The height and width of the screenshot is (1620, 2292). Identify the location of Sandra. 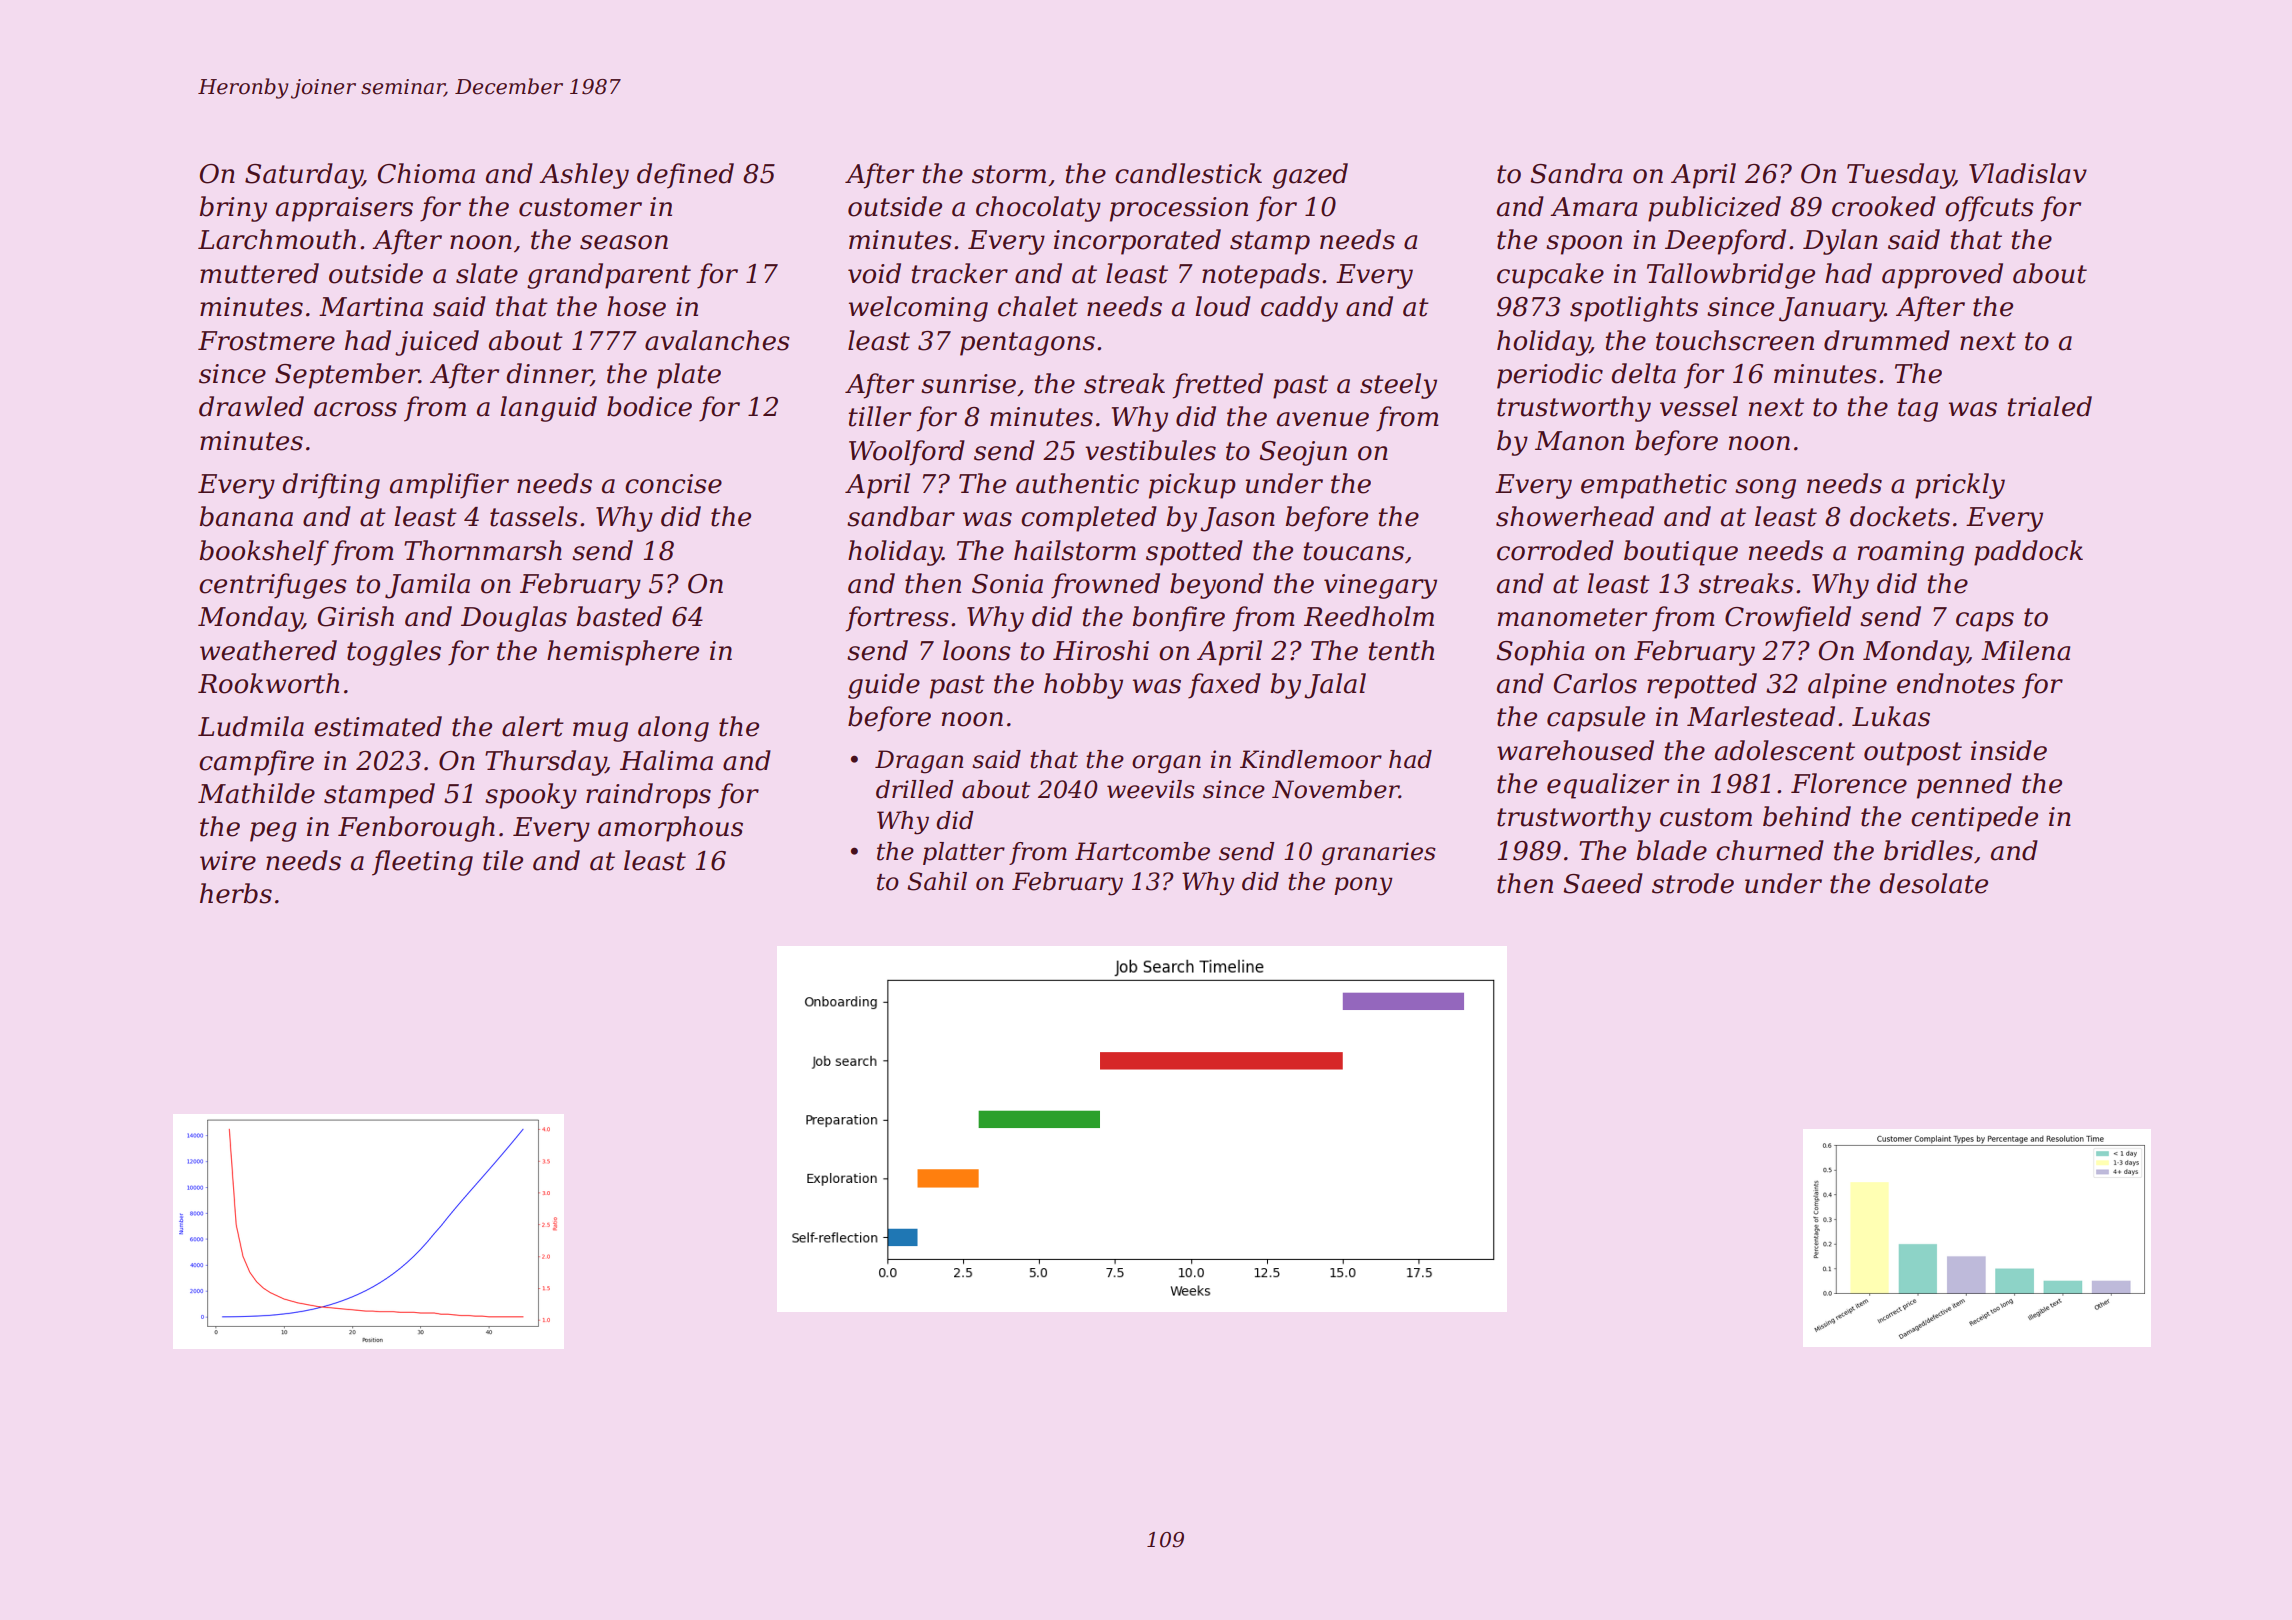
(1576, 173).
